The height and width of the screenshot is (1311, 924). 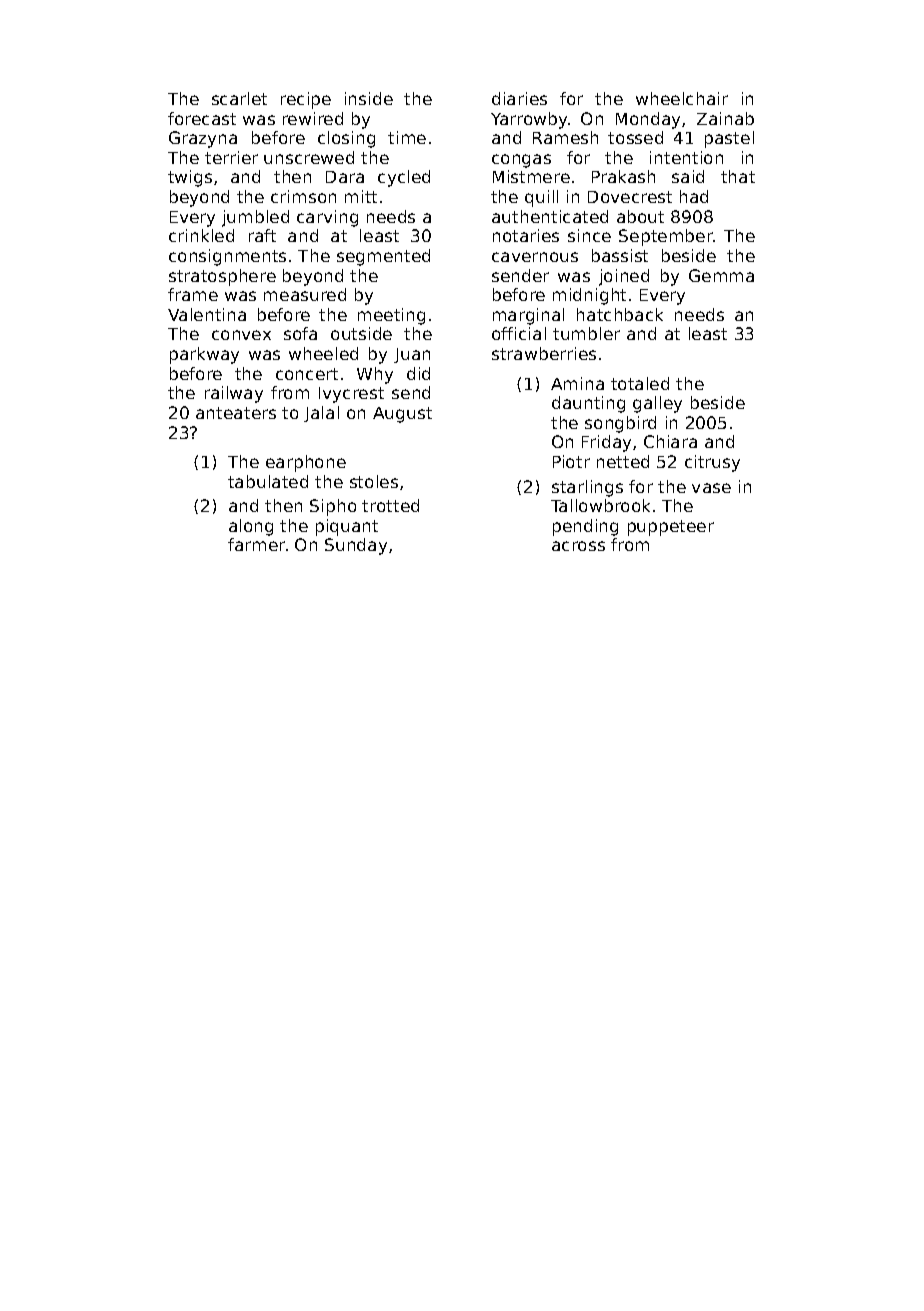 I want to click on anteaters, so click(x=236, y=413).
